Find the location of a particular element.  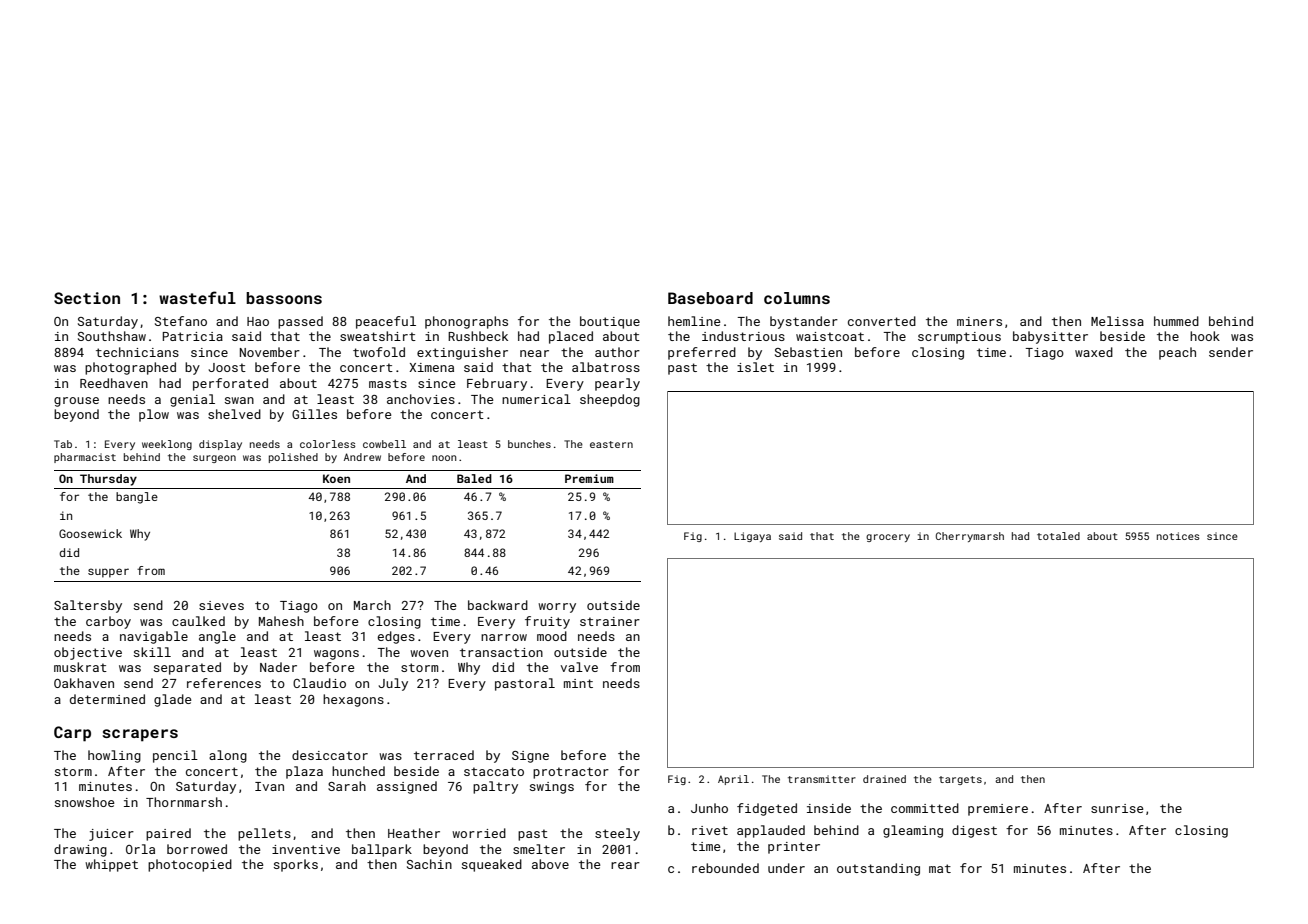

muskrat is located at coordinates (80, 667).
